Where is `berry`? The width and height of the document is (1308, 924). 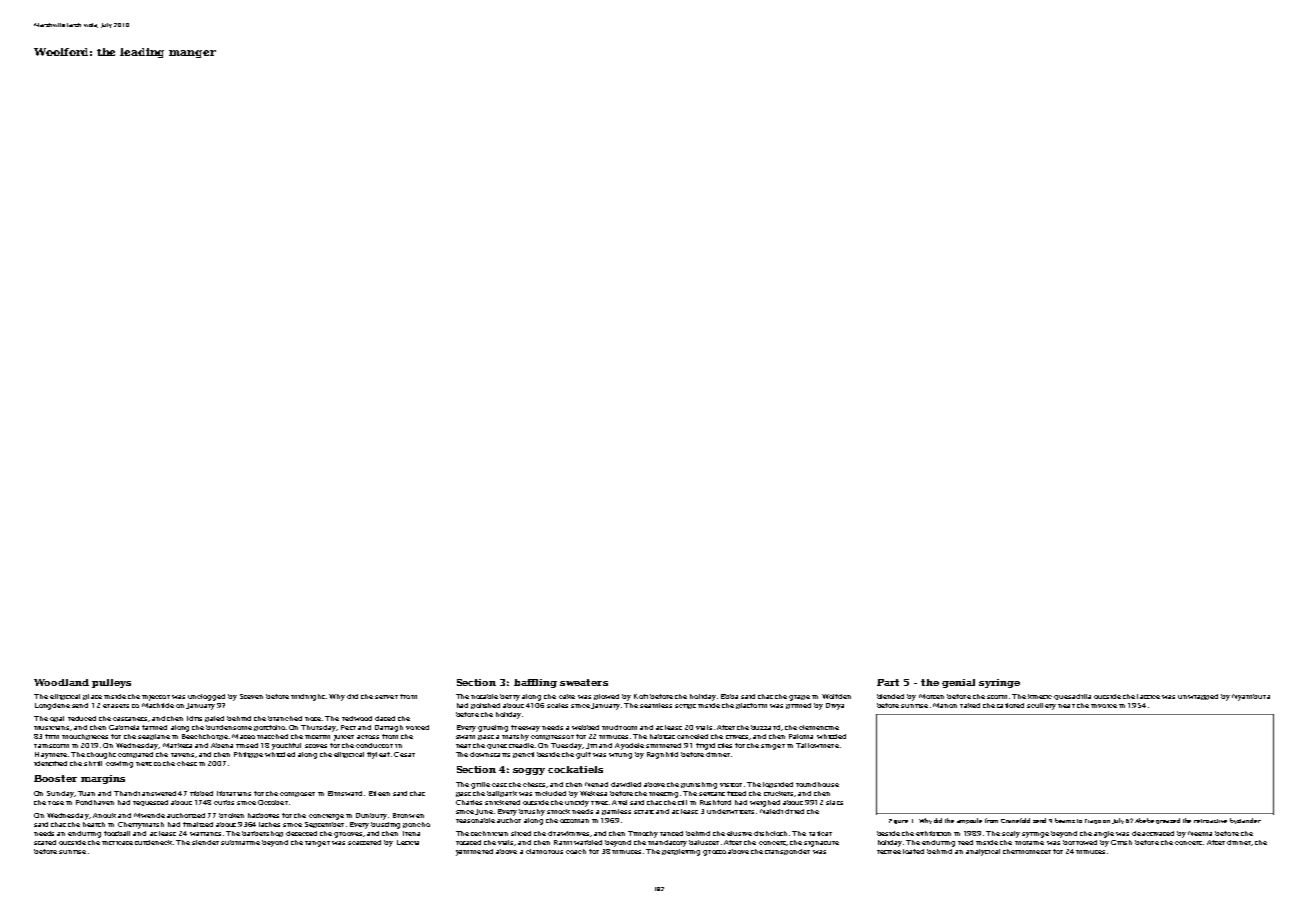 berry is located at coordinates (510, 697).
